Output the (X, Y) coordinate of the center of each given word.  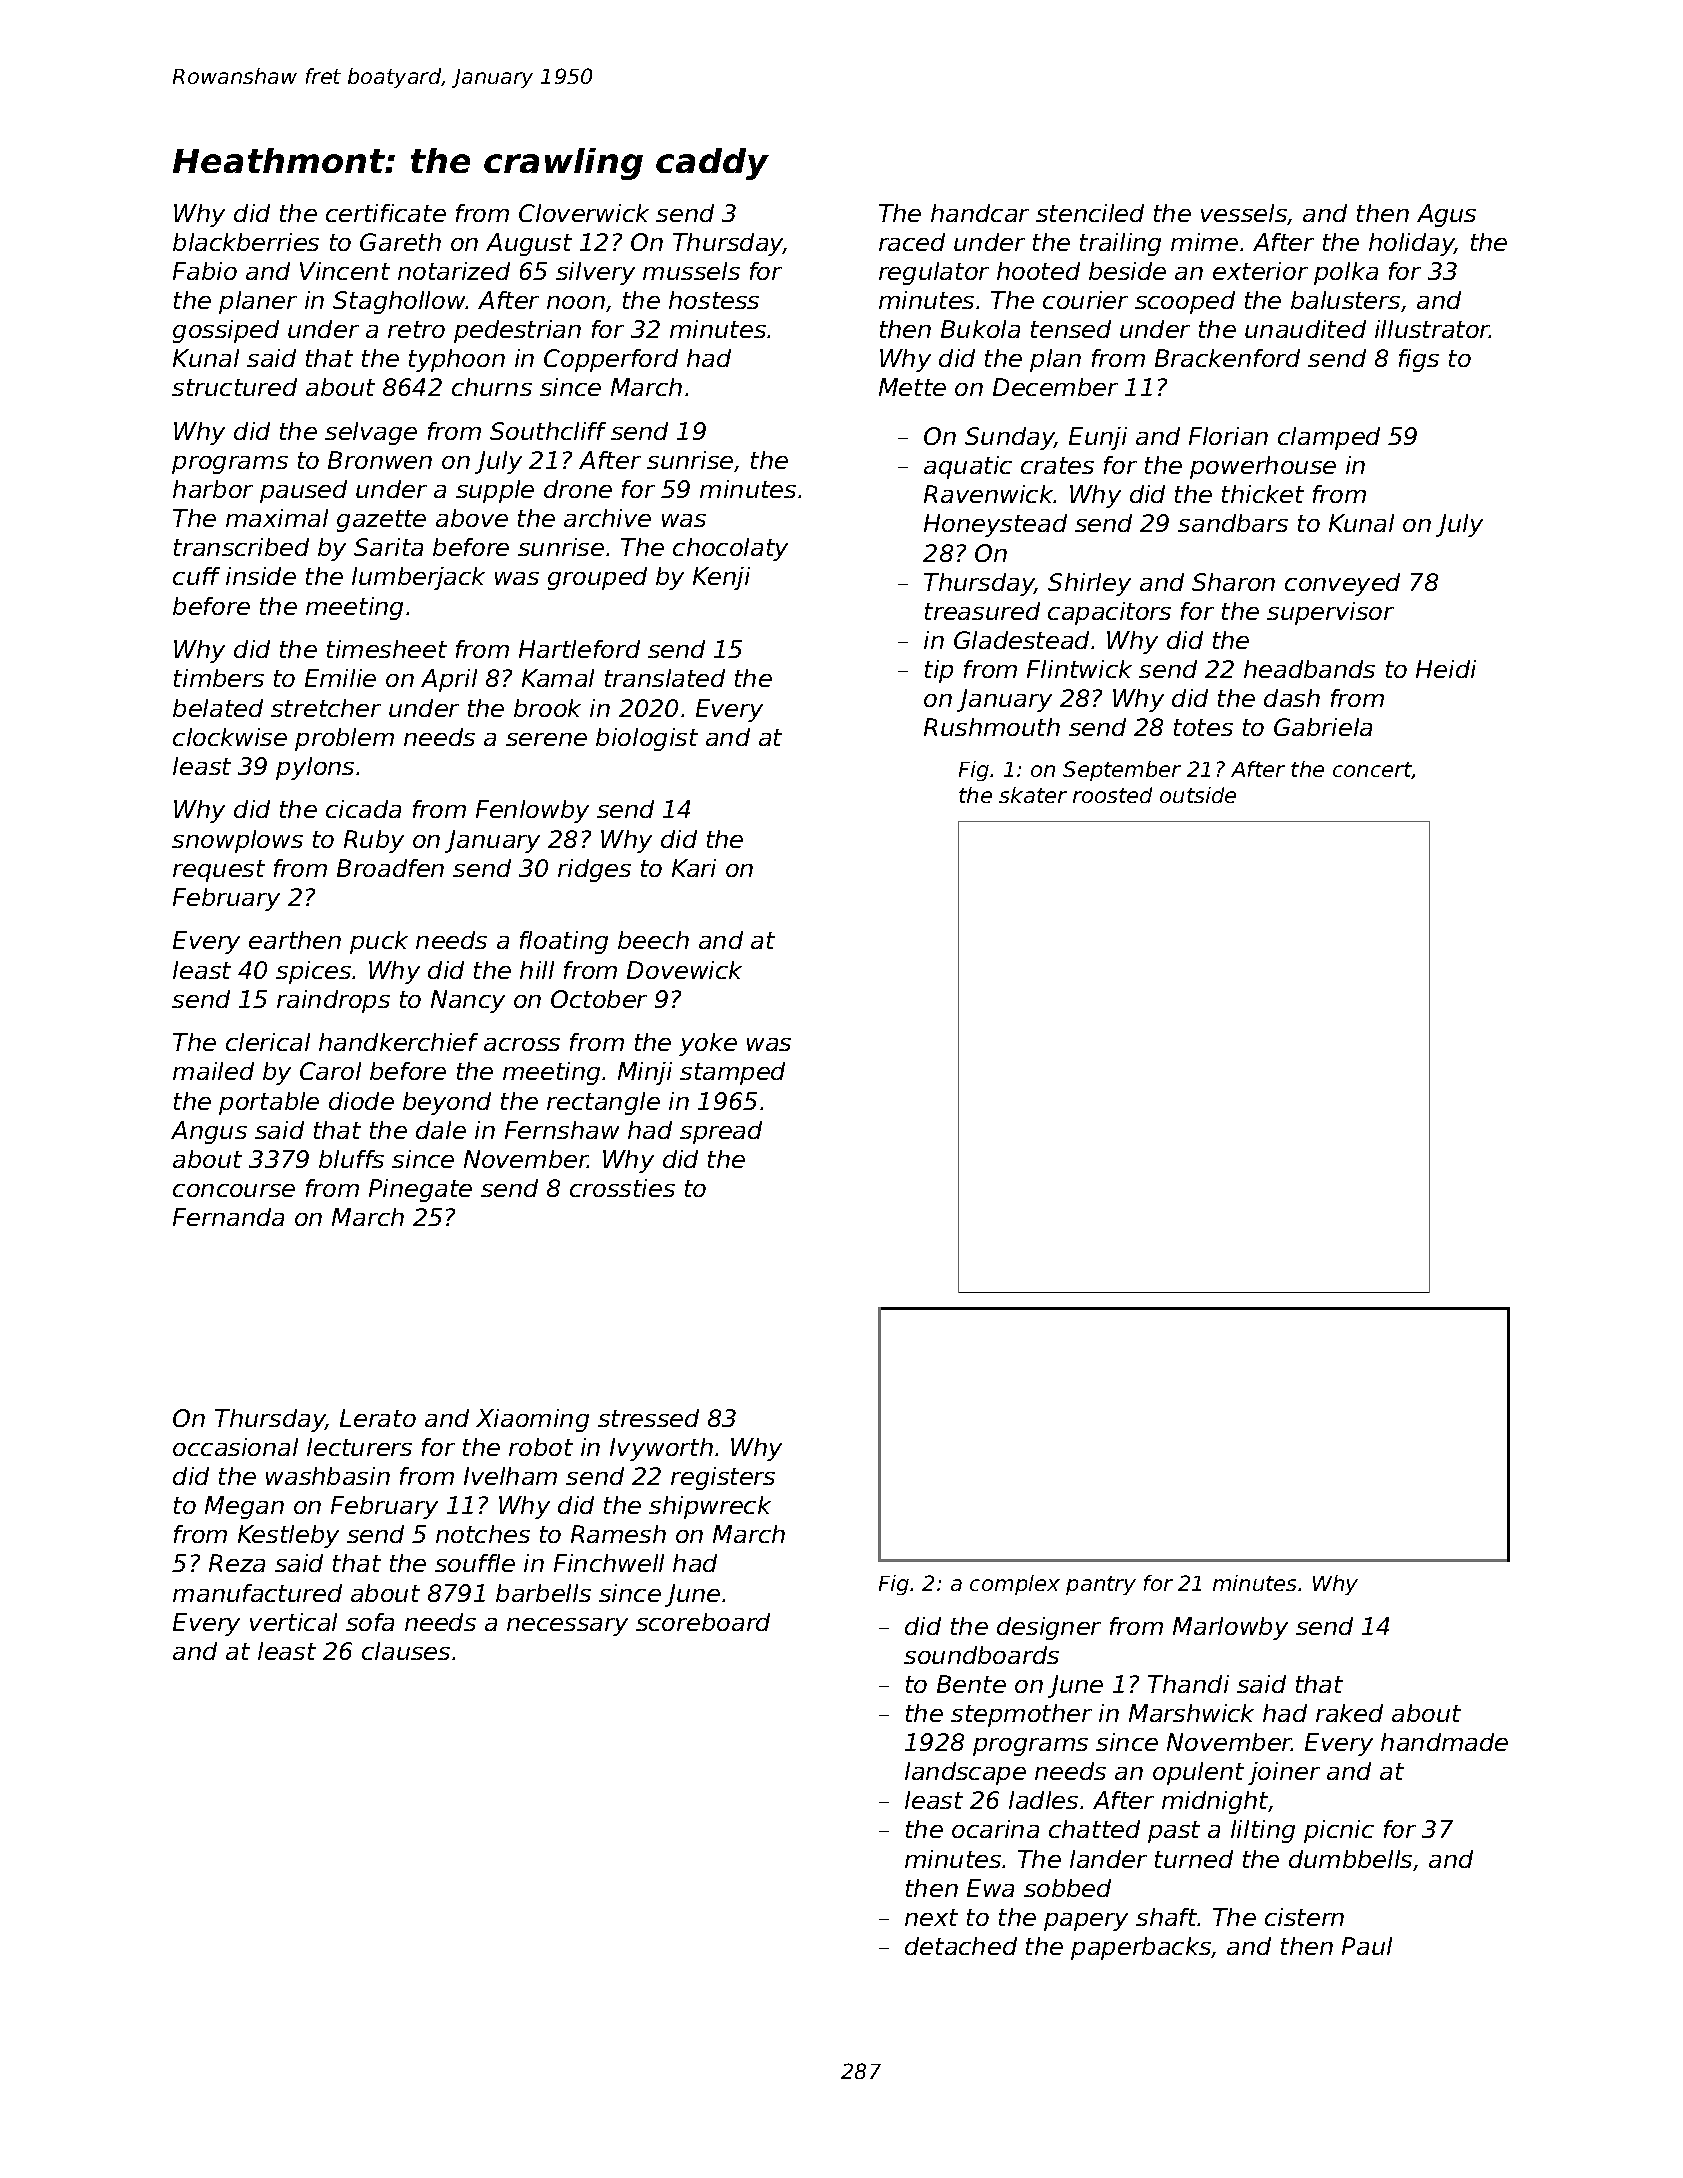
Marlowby (1230, 1628)
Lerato (378, 1418)
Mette (912, 387)
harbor (213, 489)
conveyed (1342, 584)
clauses (406, 1651)
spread (721, 1132)
